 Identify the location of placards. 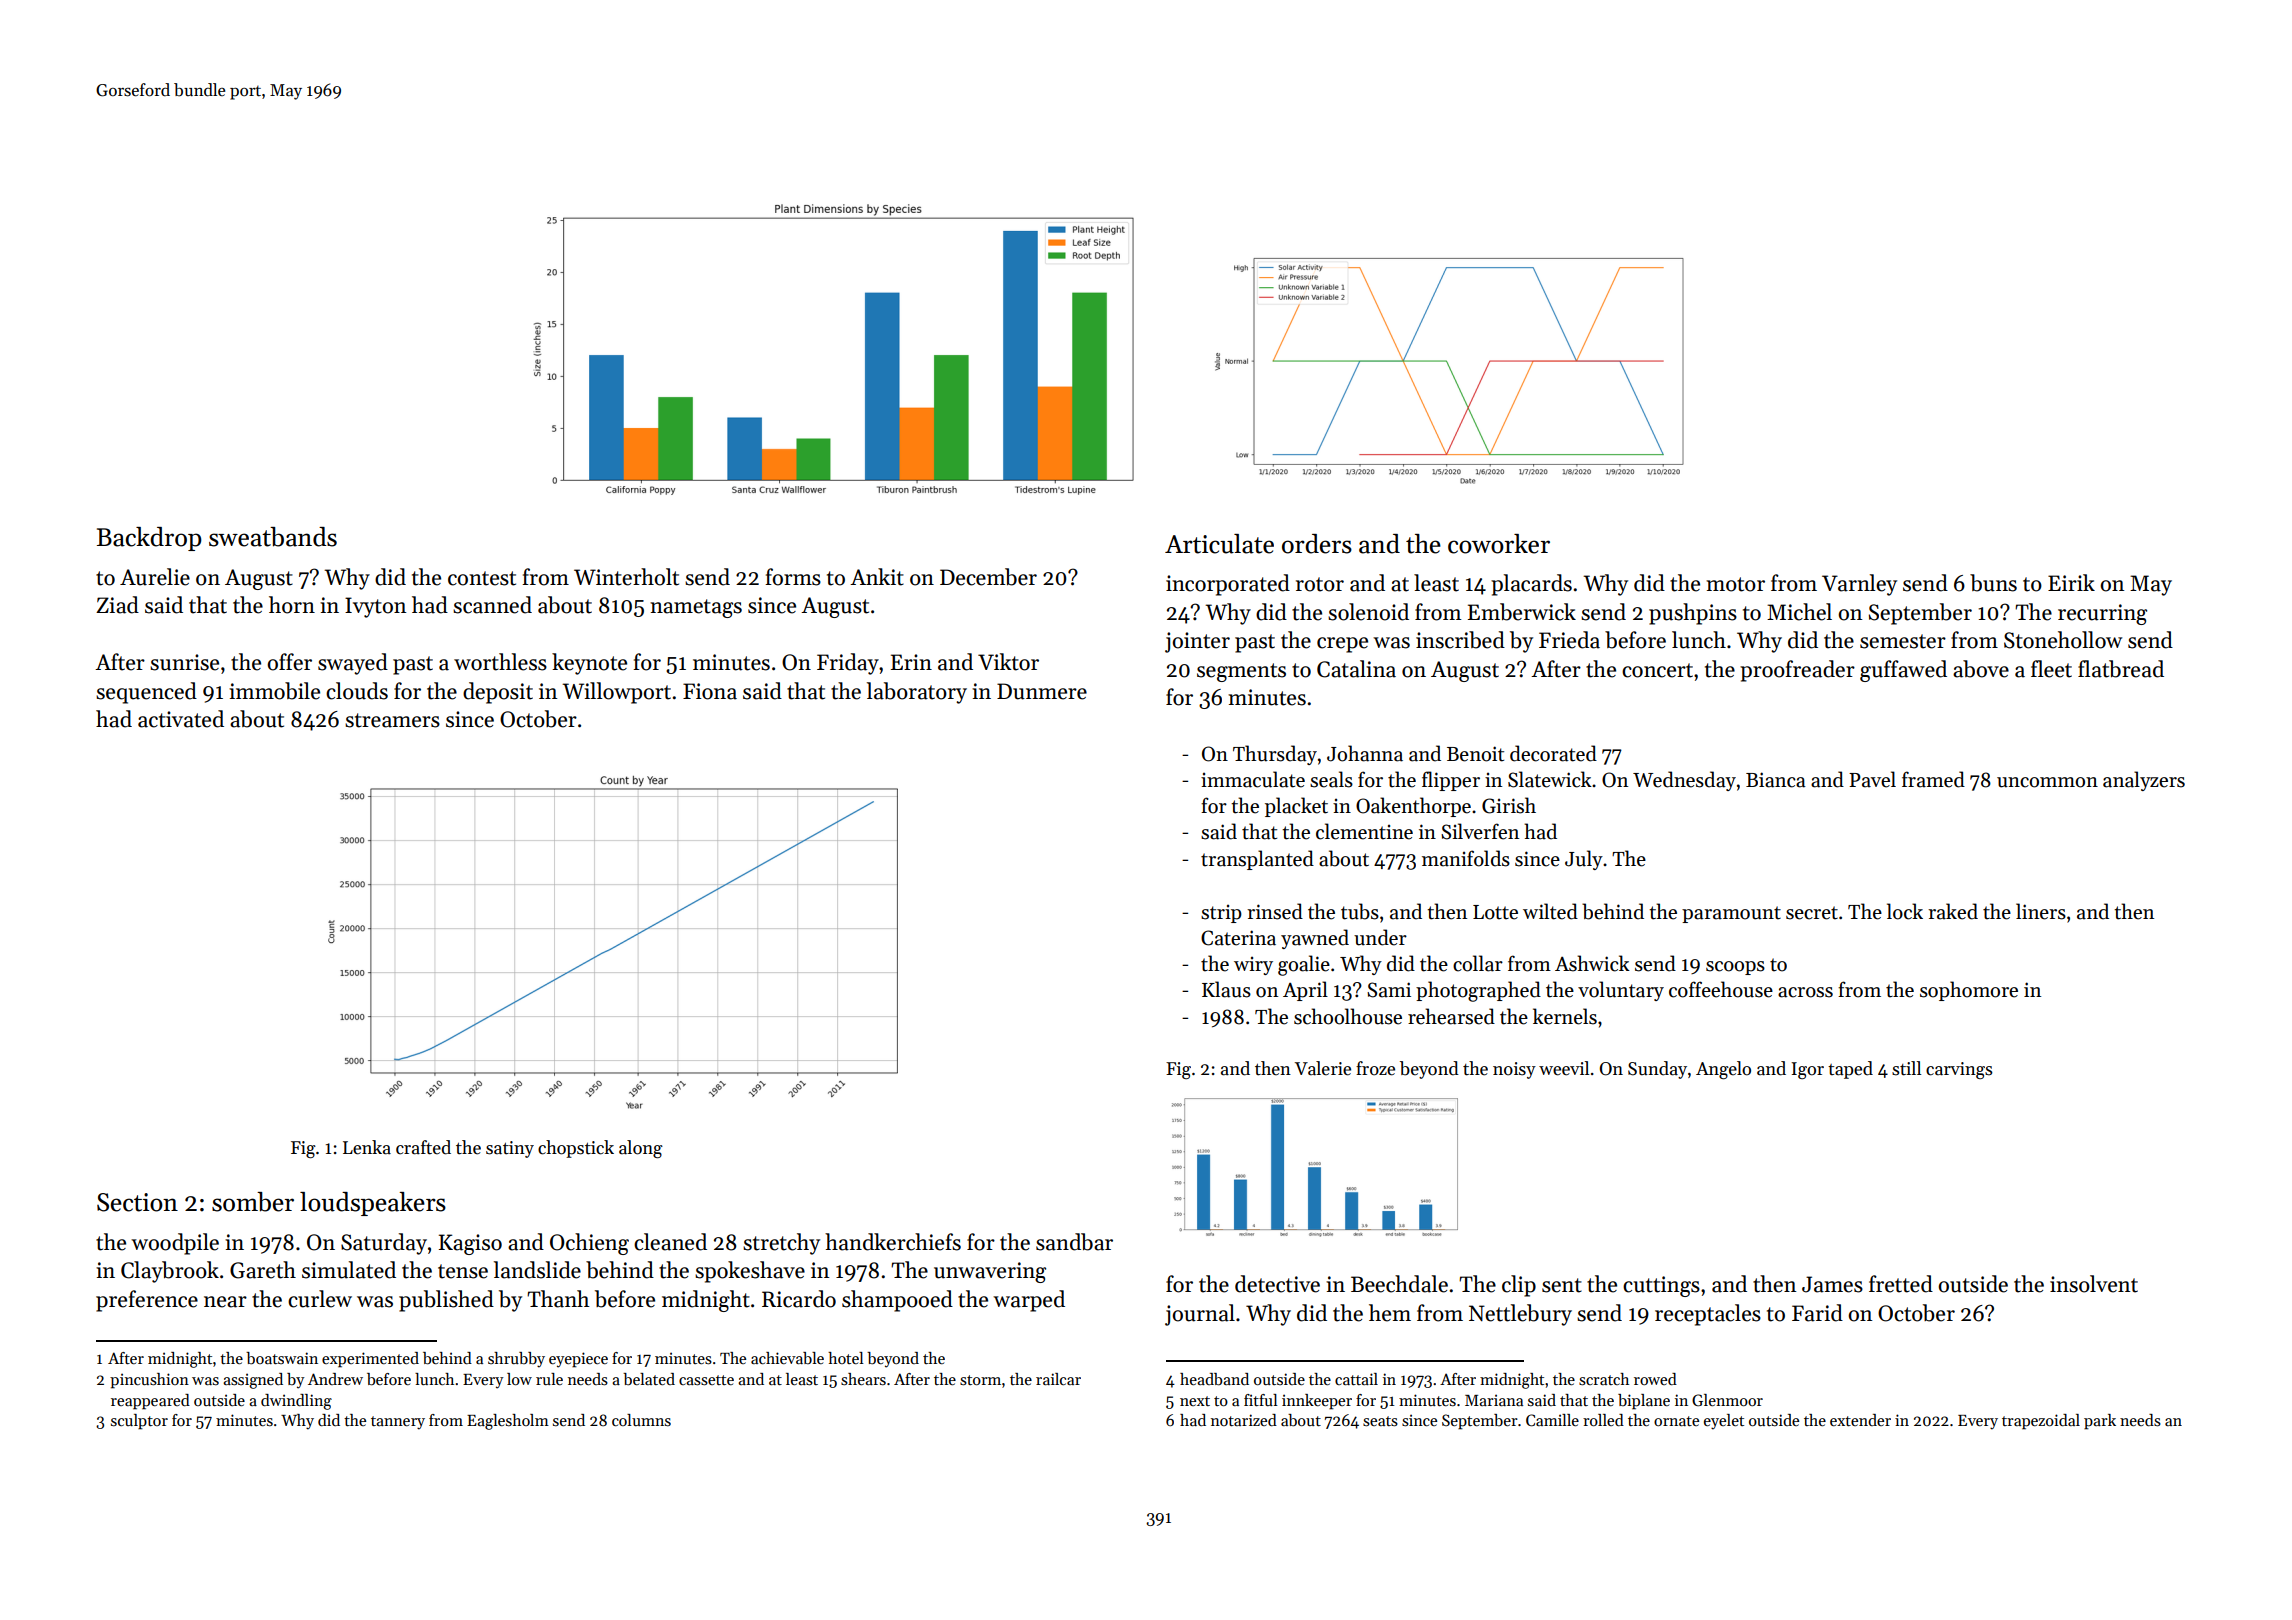
(1531, 585).
